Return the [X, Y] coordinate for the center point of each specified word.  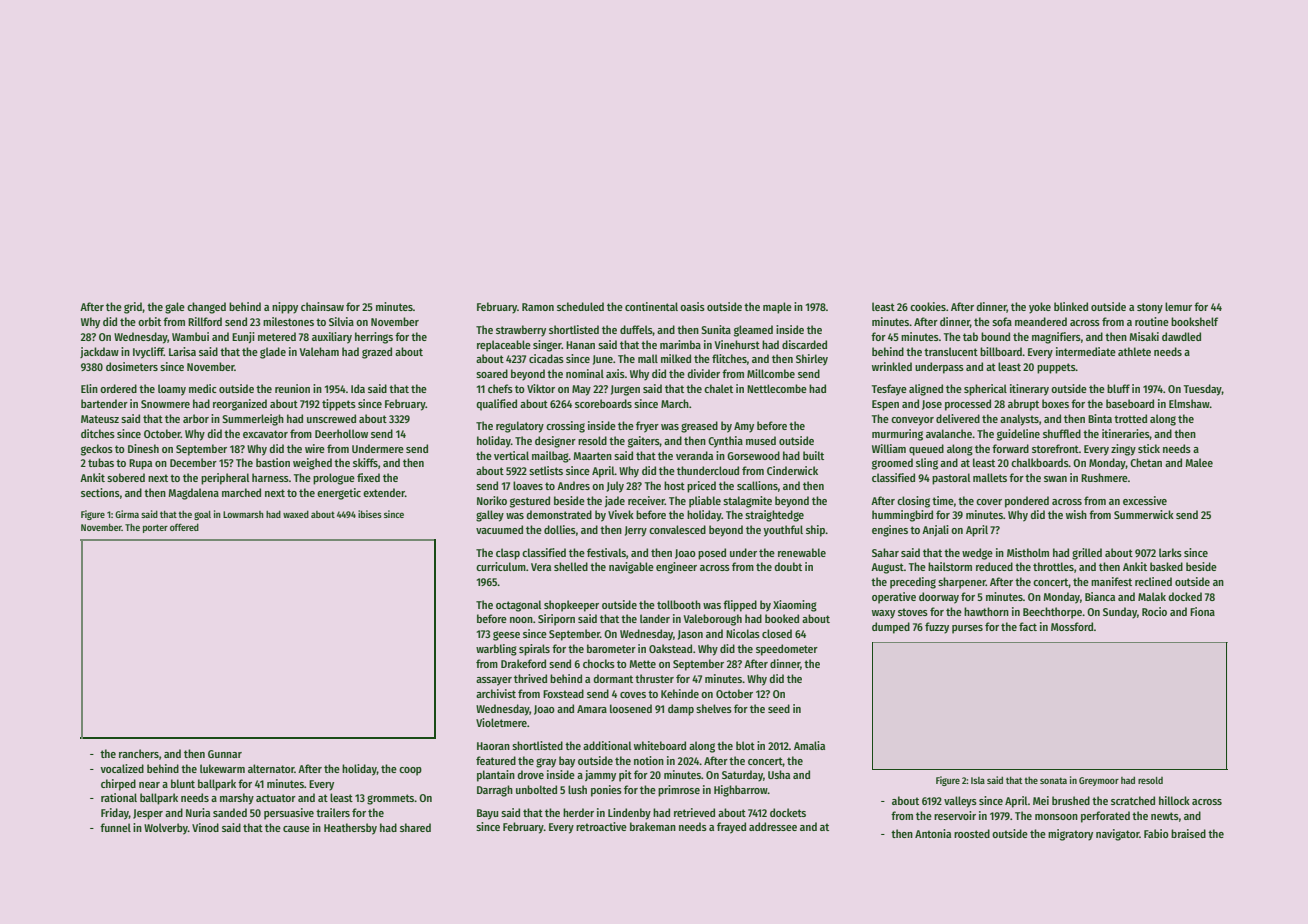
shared [415, 827]
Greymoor [1099, 781]
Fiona [1202, 611]
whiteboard [660, 745]
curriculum [501, 566]
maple [777, 308]
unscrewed [331, 418]
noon [521, 620]
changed [206, 308]
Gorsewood [753, 455]
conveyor [912, 421]
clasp [508, 554]
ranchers [139, 753]
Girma [127, 514]
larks [1170, 552]
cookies [928, 306]
